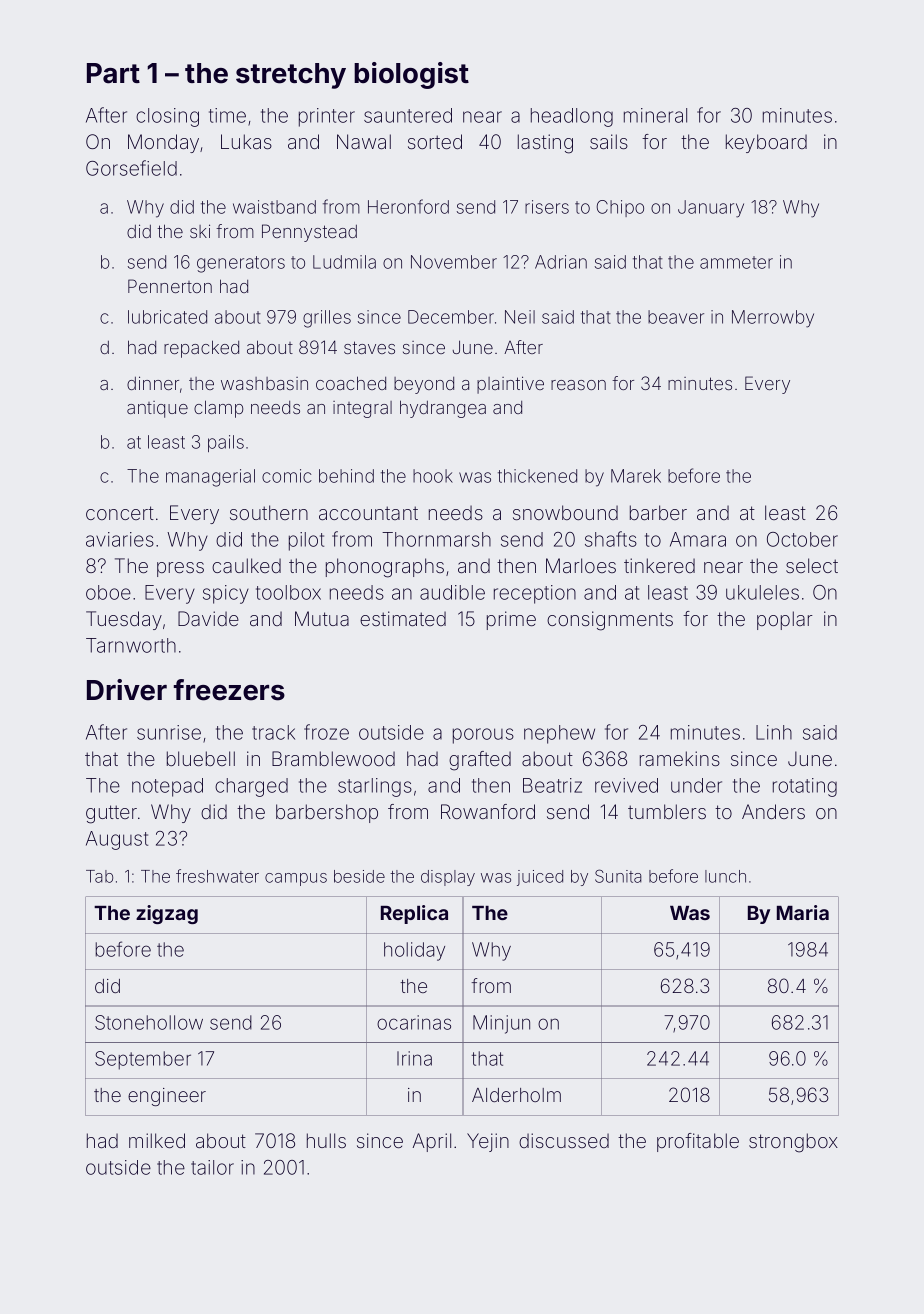  I want to click on Maria, so click(803, 912).
